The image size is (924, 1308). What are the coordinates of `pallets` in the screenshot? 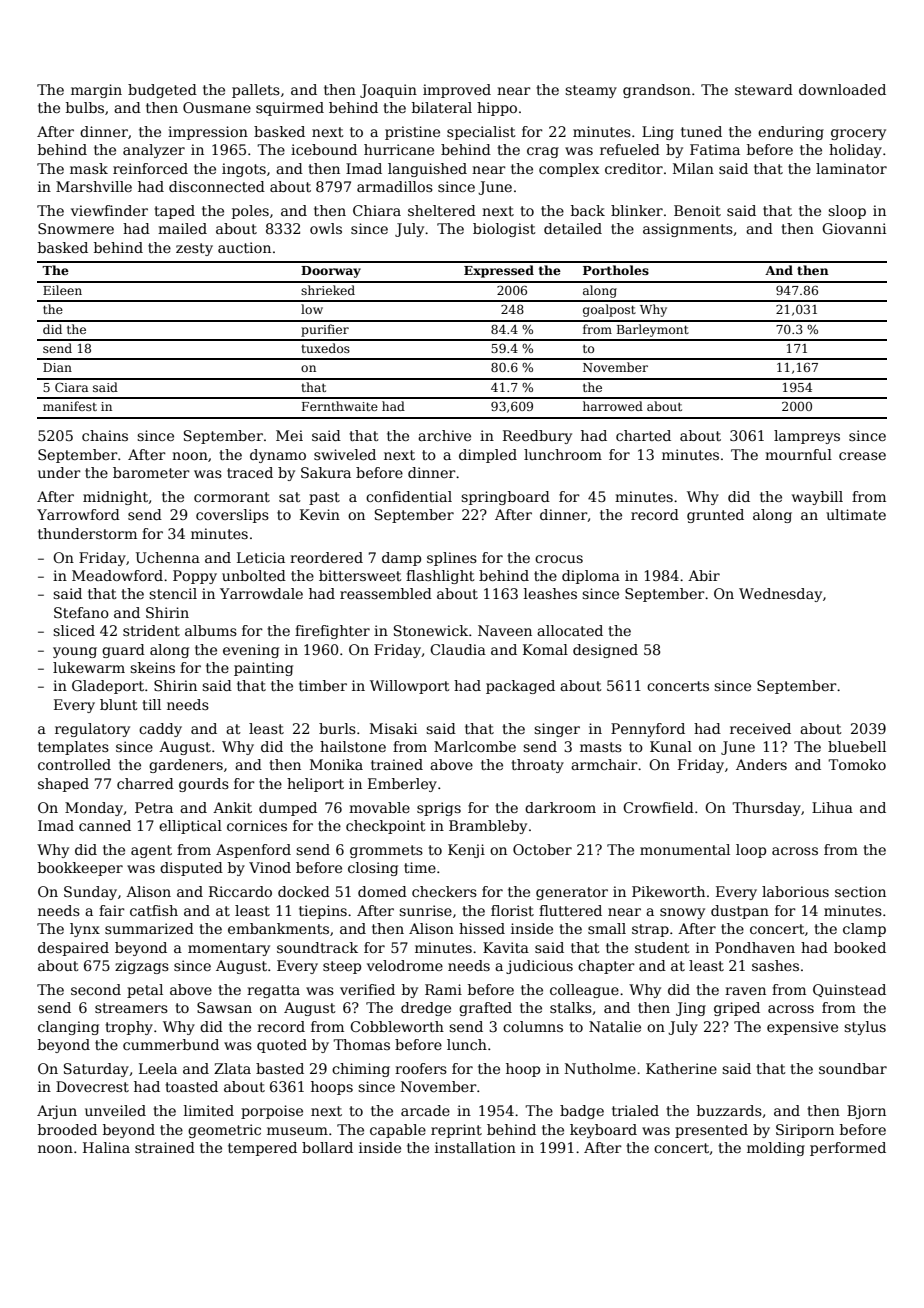 It's located at (256, 91).
